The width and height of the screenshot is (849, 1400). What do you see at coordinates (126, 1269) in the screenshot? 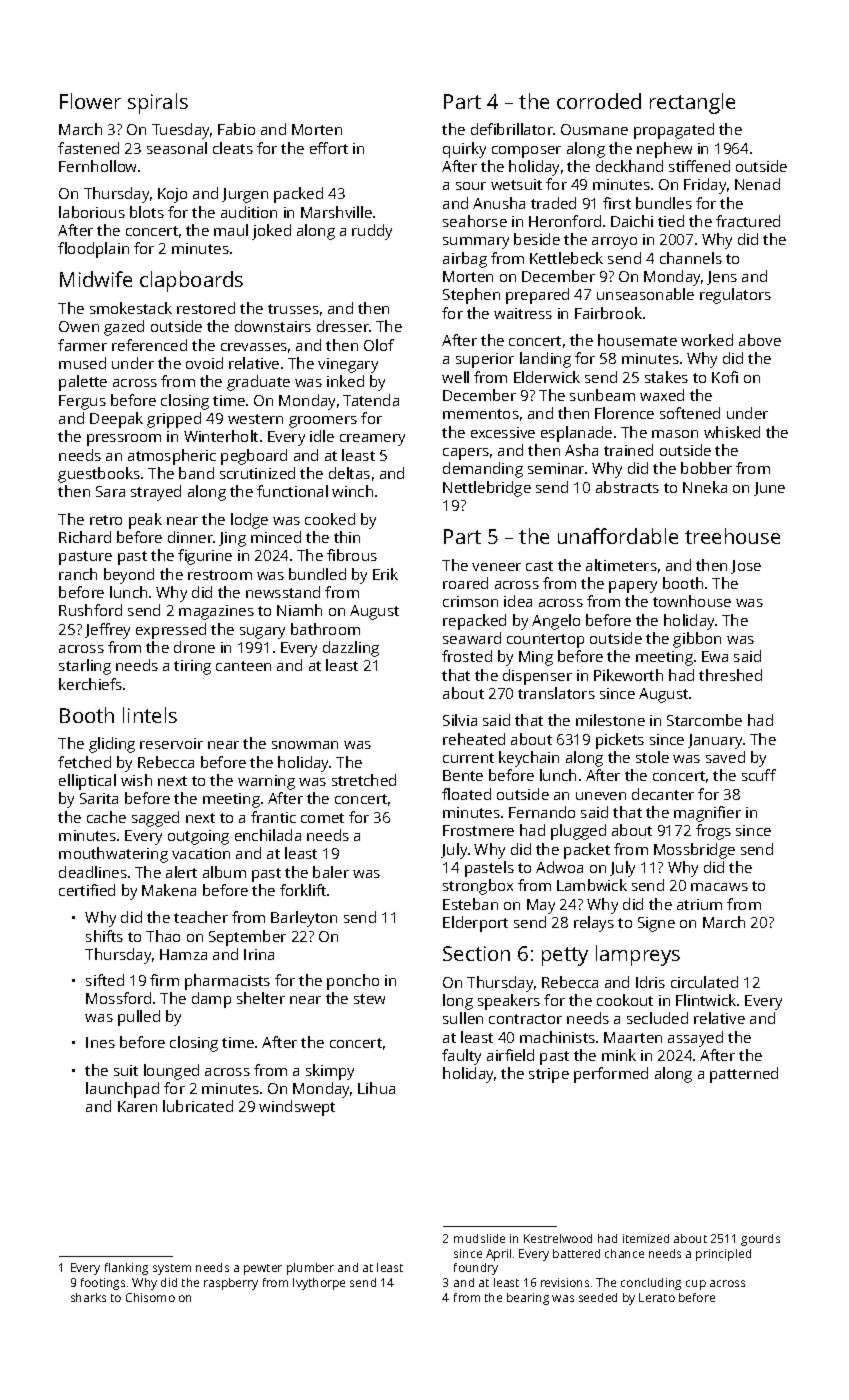
I see `flanking` at bounding box center [126, 1269].
